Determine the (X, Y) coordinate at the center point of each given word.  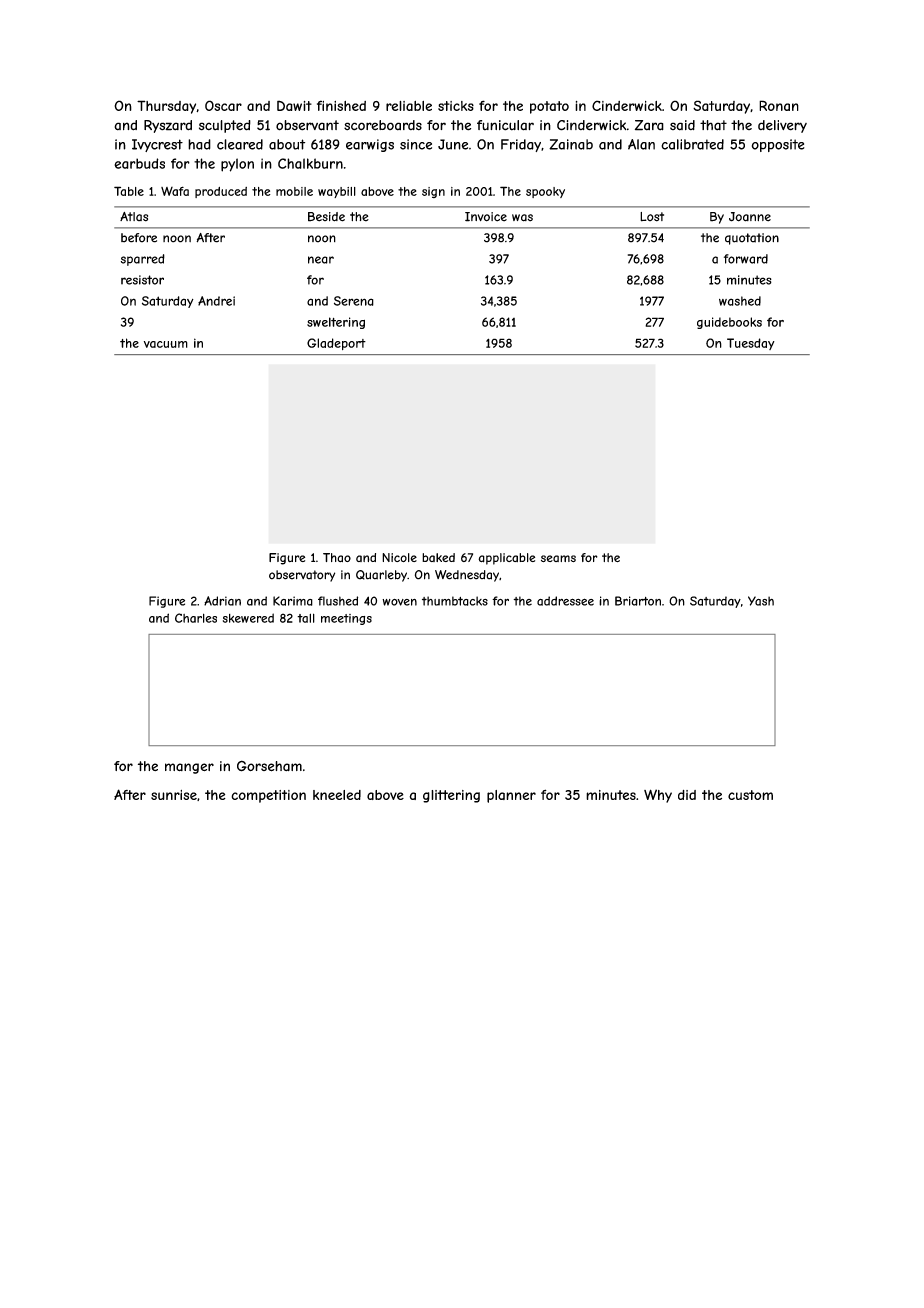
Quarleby (381, 576)
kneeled (337, 795)
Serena (354, 301)
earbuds (139, 163)
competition (268, 796)
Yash (761, 601)
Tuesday (751, 344)
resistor (142, 280)
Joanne (750, 217)
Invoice (486, 217)
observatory (302, 576)
